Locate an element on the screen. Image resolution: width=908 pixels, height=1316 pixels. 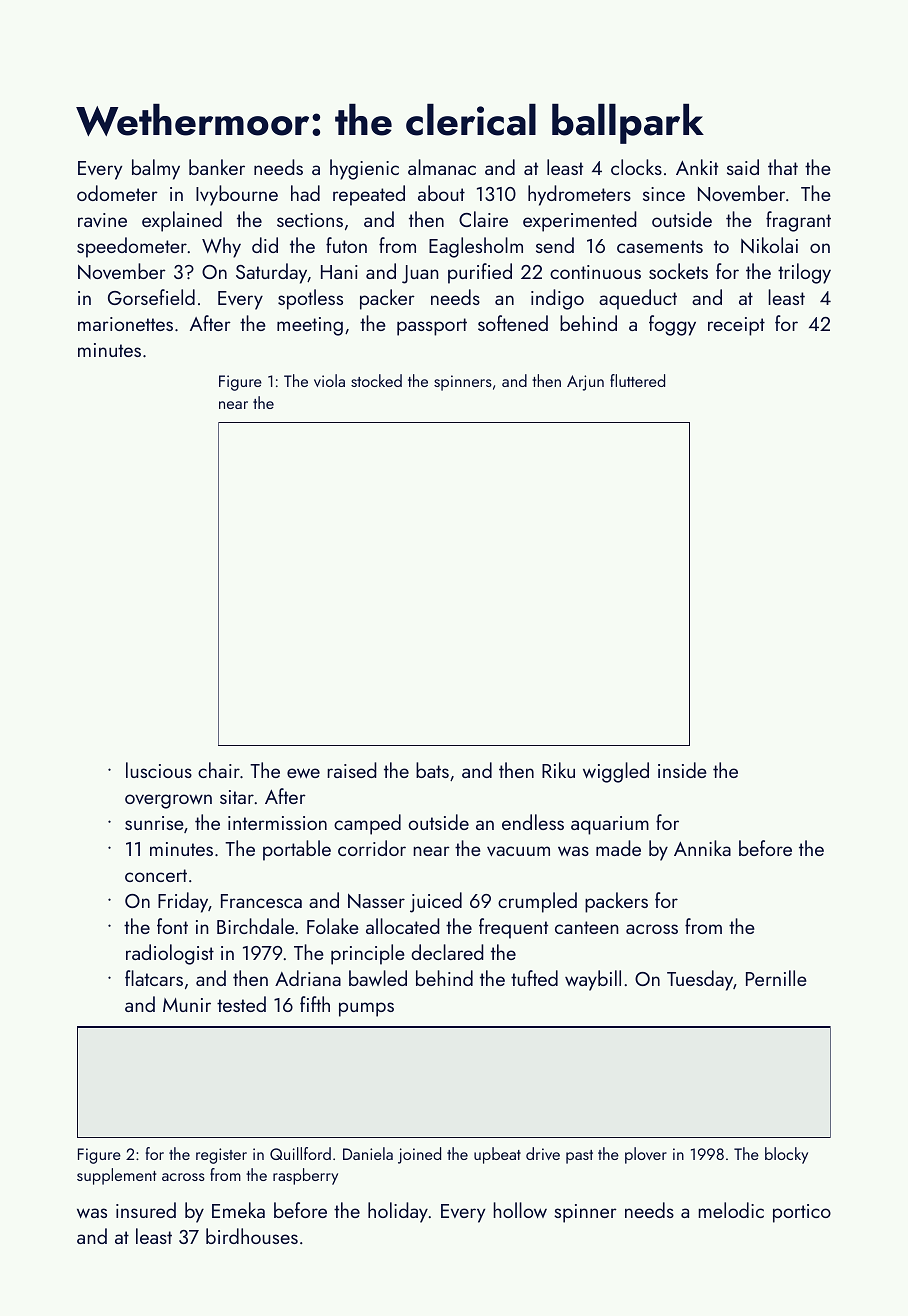
chair is located at coordinates (219, 770).
